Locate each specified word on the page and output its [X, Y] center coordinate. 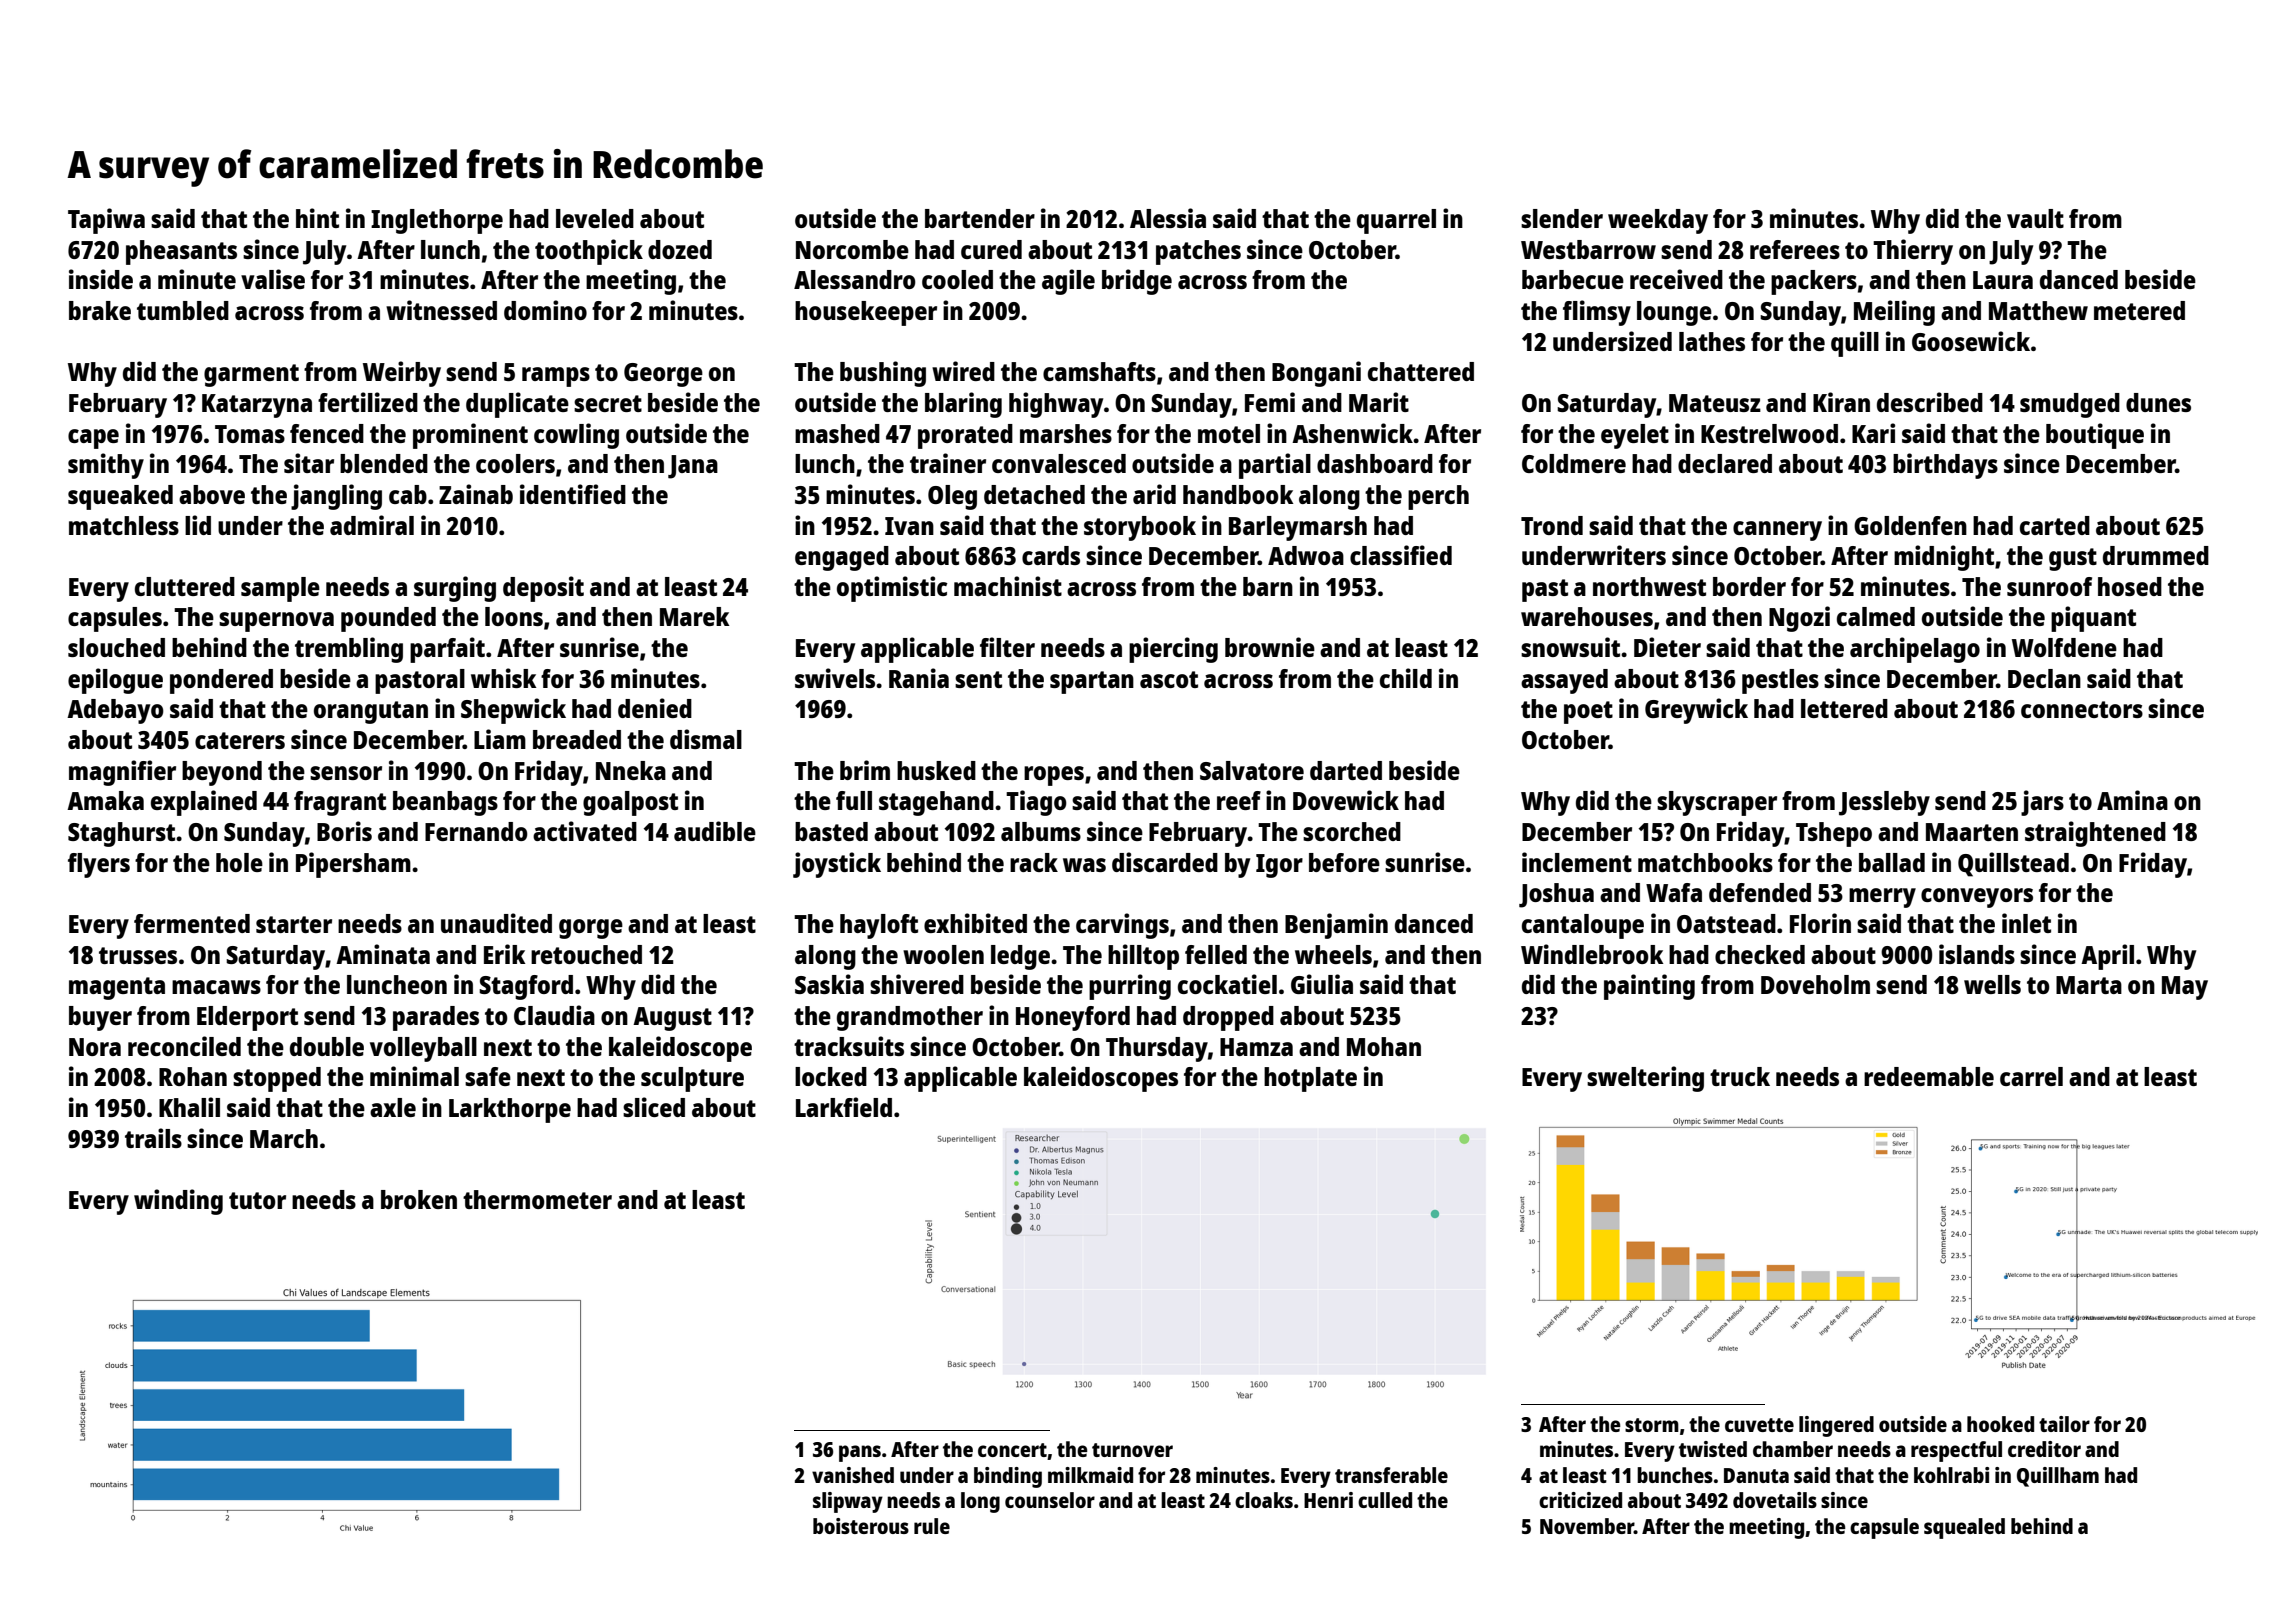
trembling [349, 650]
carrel [2031, 1076]
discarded [1165, 862]
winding [178, 1202]
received [1676, 279]
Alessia [1168, 218]
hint [317, 218]
